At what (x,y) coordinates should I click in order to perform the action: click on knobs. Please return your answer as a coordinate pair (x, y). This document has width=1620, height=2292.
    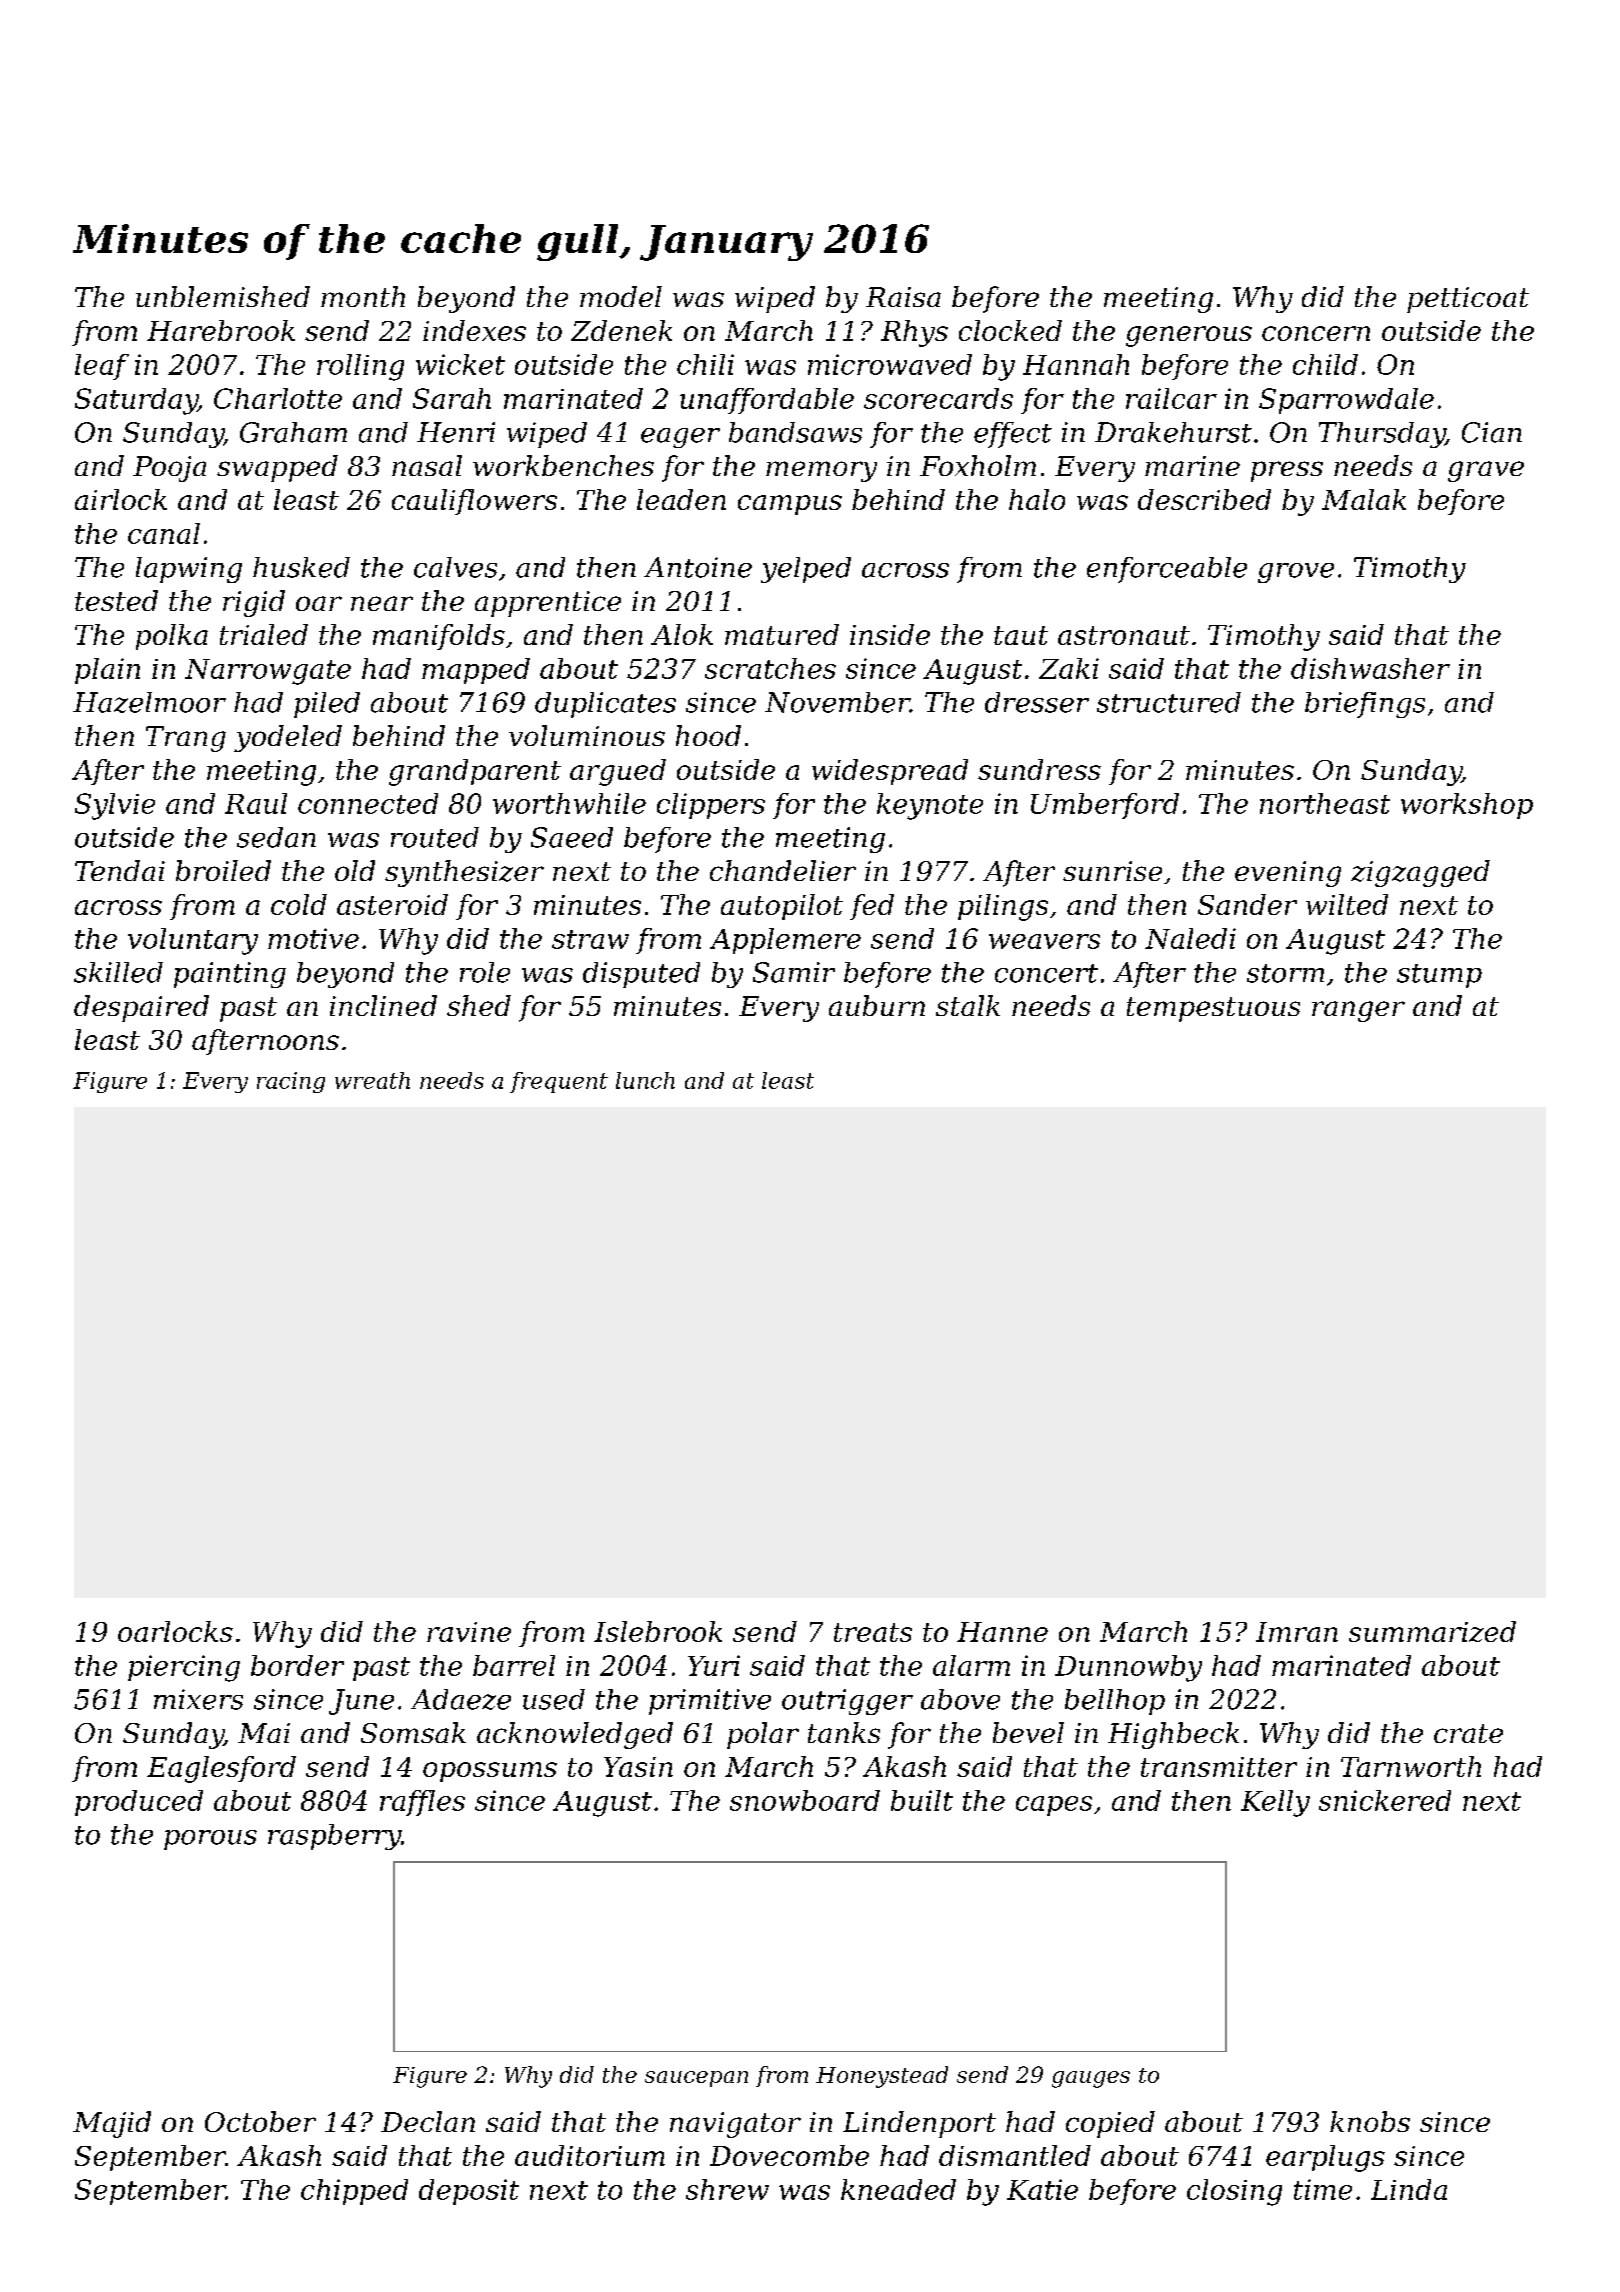
    Looking at the image, I should click on (1370, 2121).
